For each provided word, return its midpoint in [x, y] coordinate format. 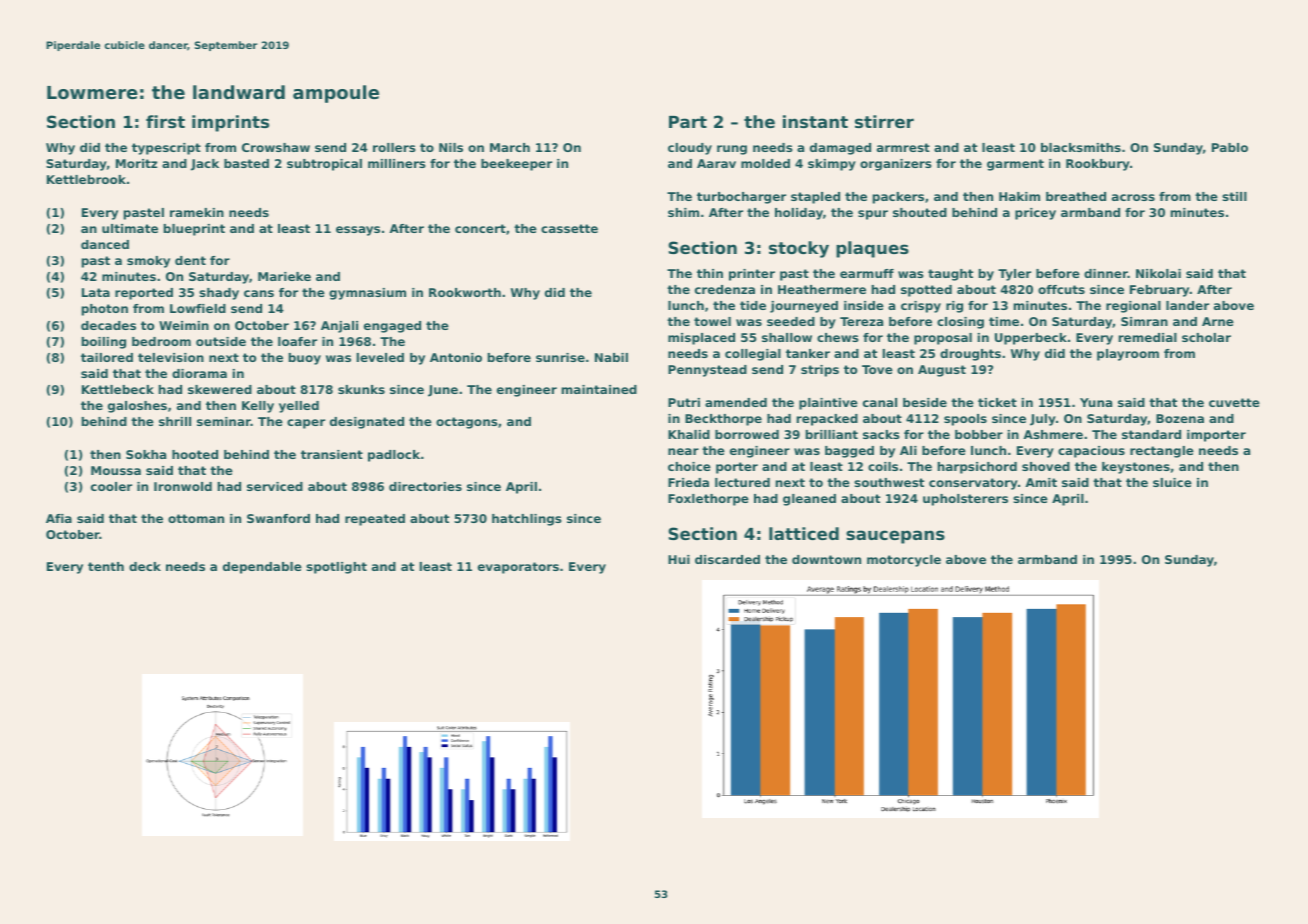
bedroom [161, 341]
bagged [849, 452]
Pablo [1230, 147]
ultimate [130, 228]
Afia [59, 518]
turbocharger [741, 198]
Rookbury [1098, 165]
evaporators [518, 568]
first [165, 121]
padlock [394, 456]
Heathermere [822, 289]
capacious [1091, 452]
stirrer [884, 121]
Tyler [1014, 275]
